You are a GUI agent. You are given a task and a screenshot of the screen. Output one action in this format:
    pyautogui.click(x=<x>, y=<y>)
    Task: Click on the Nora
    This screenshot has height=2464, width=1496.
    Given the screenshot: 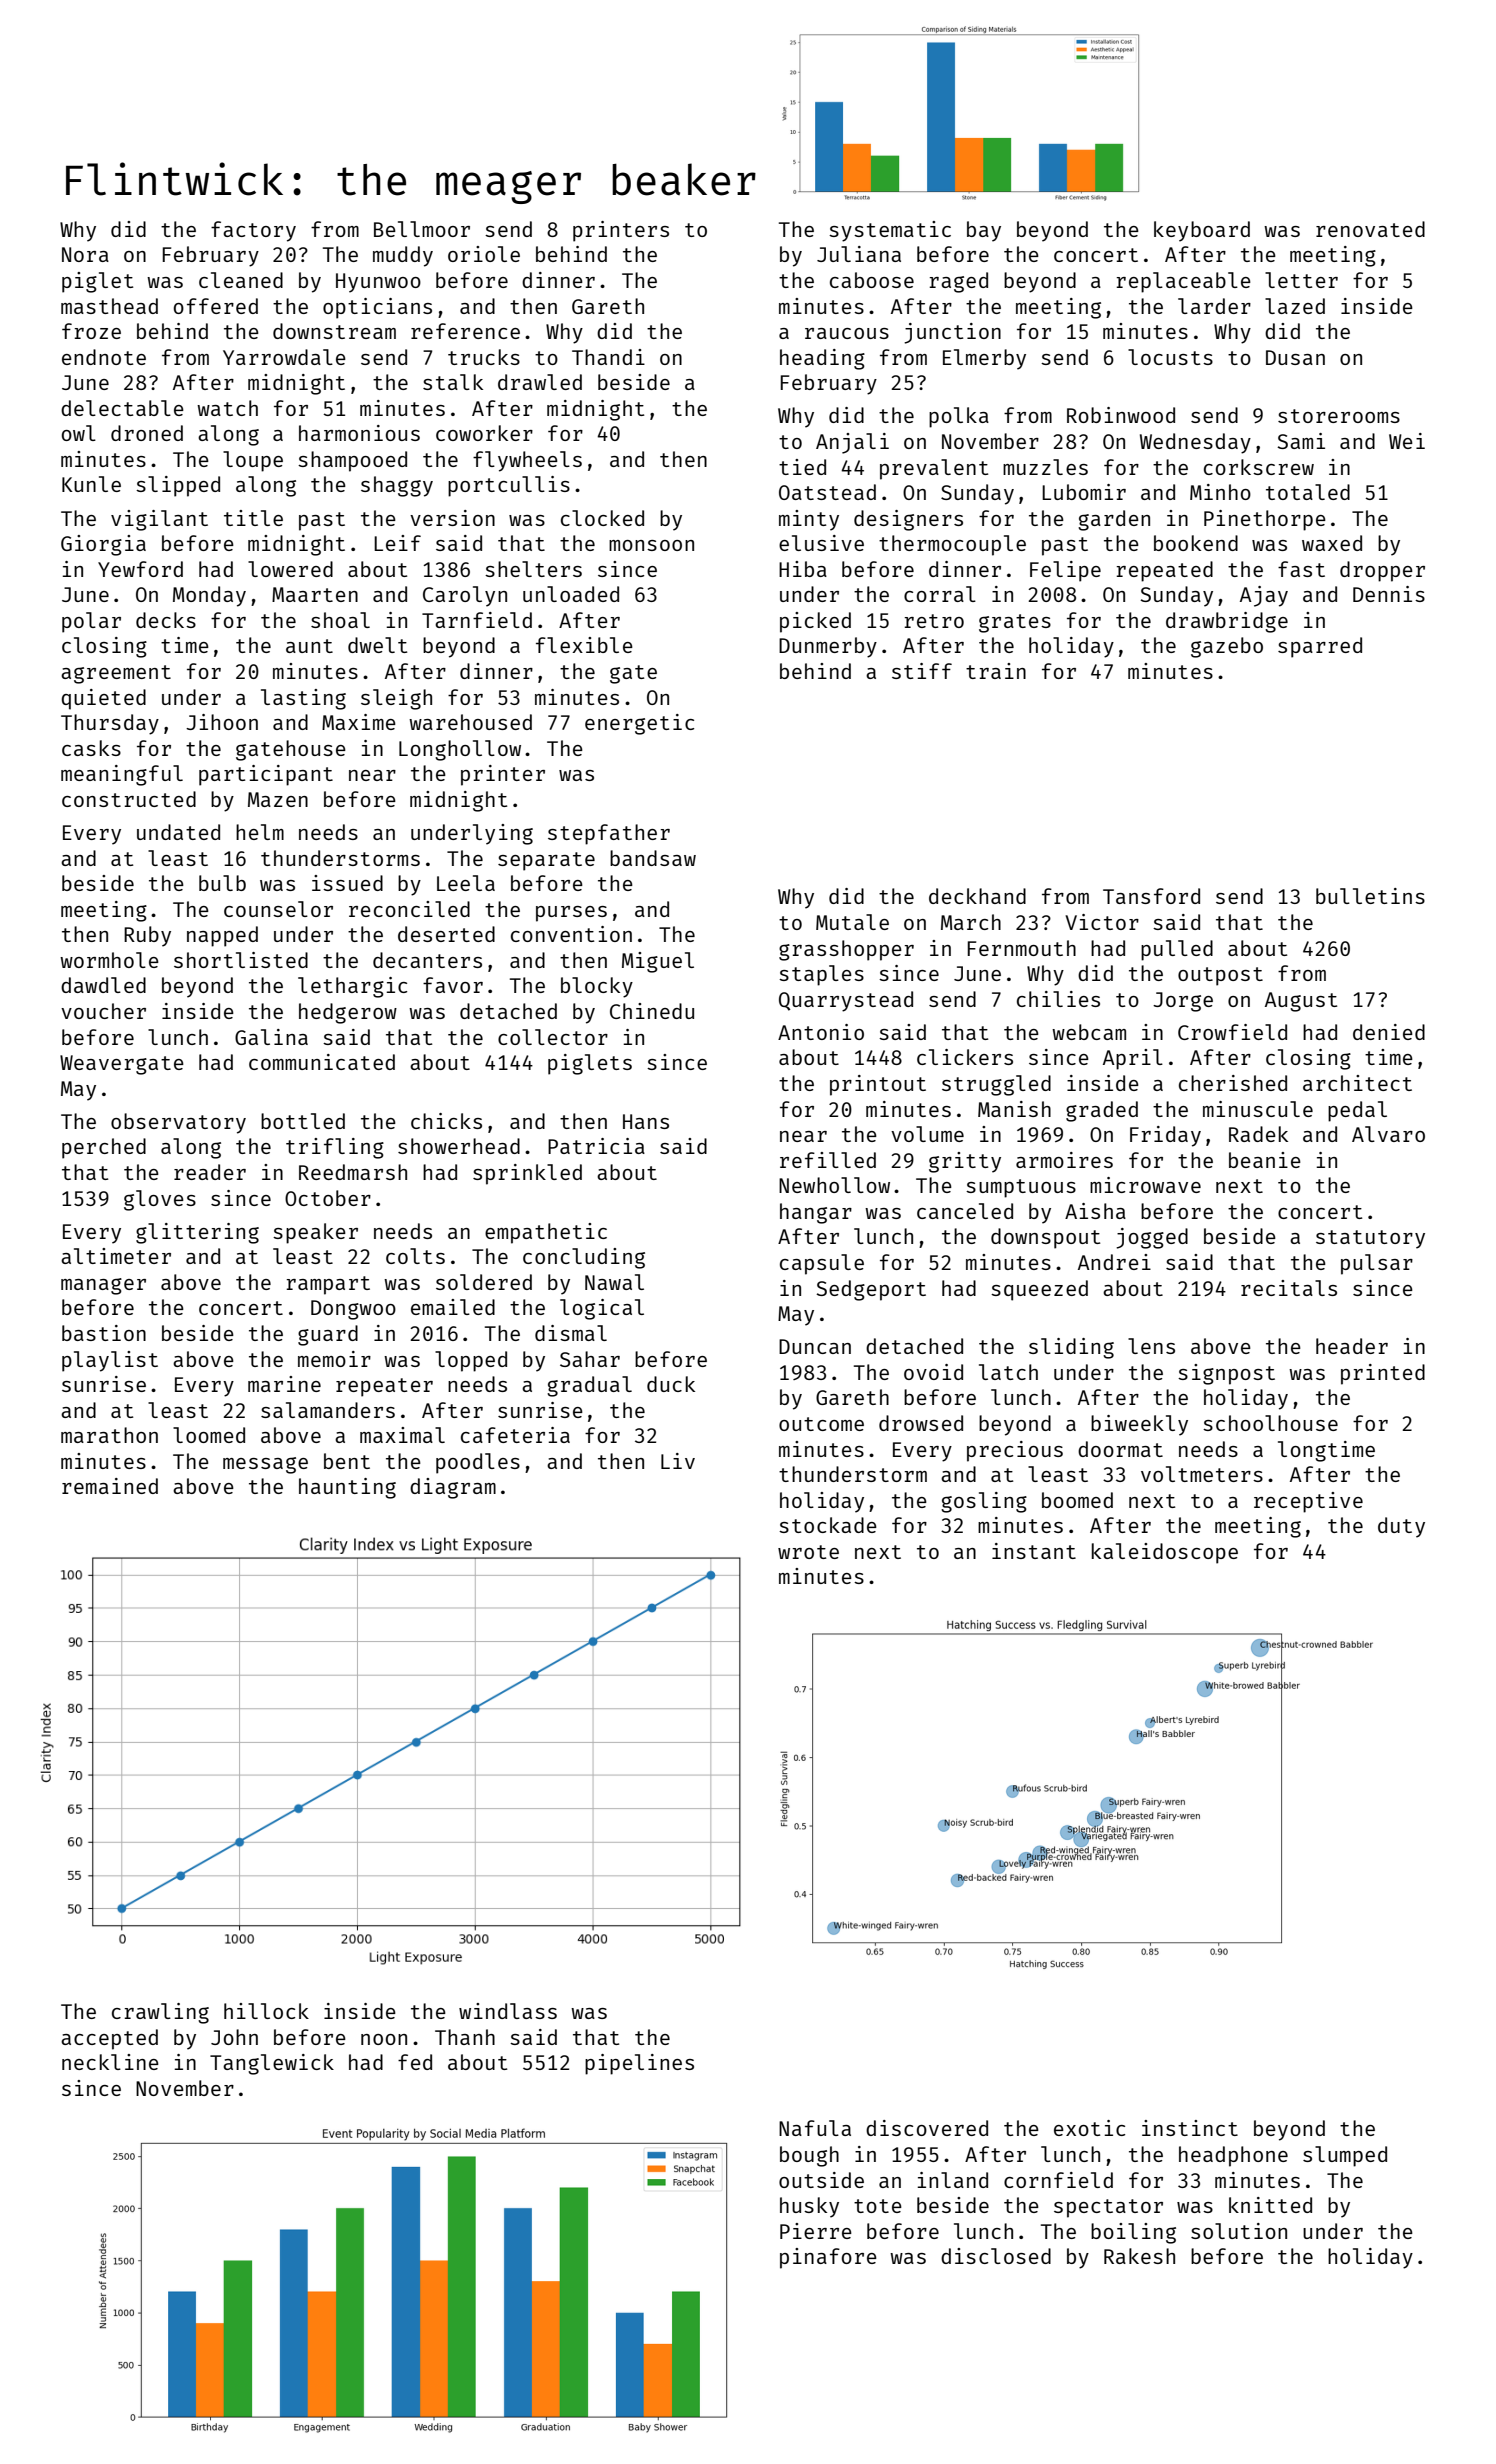 What is the action you would take?
    pyautogui.click(x=85, y=254)
